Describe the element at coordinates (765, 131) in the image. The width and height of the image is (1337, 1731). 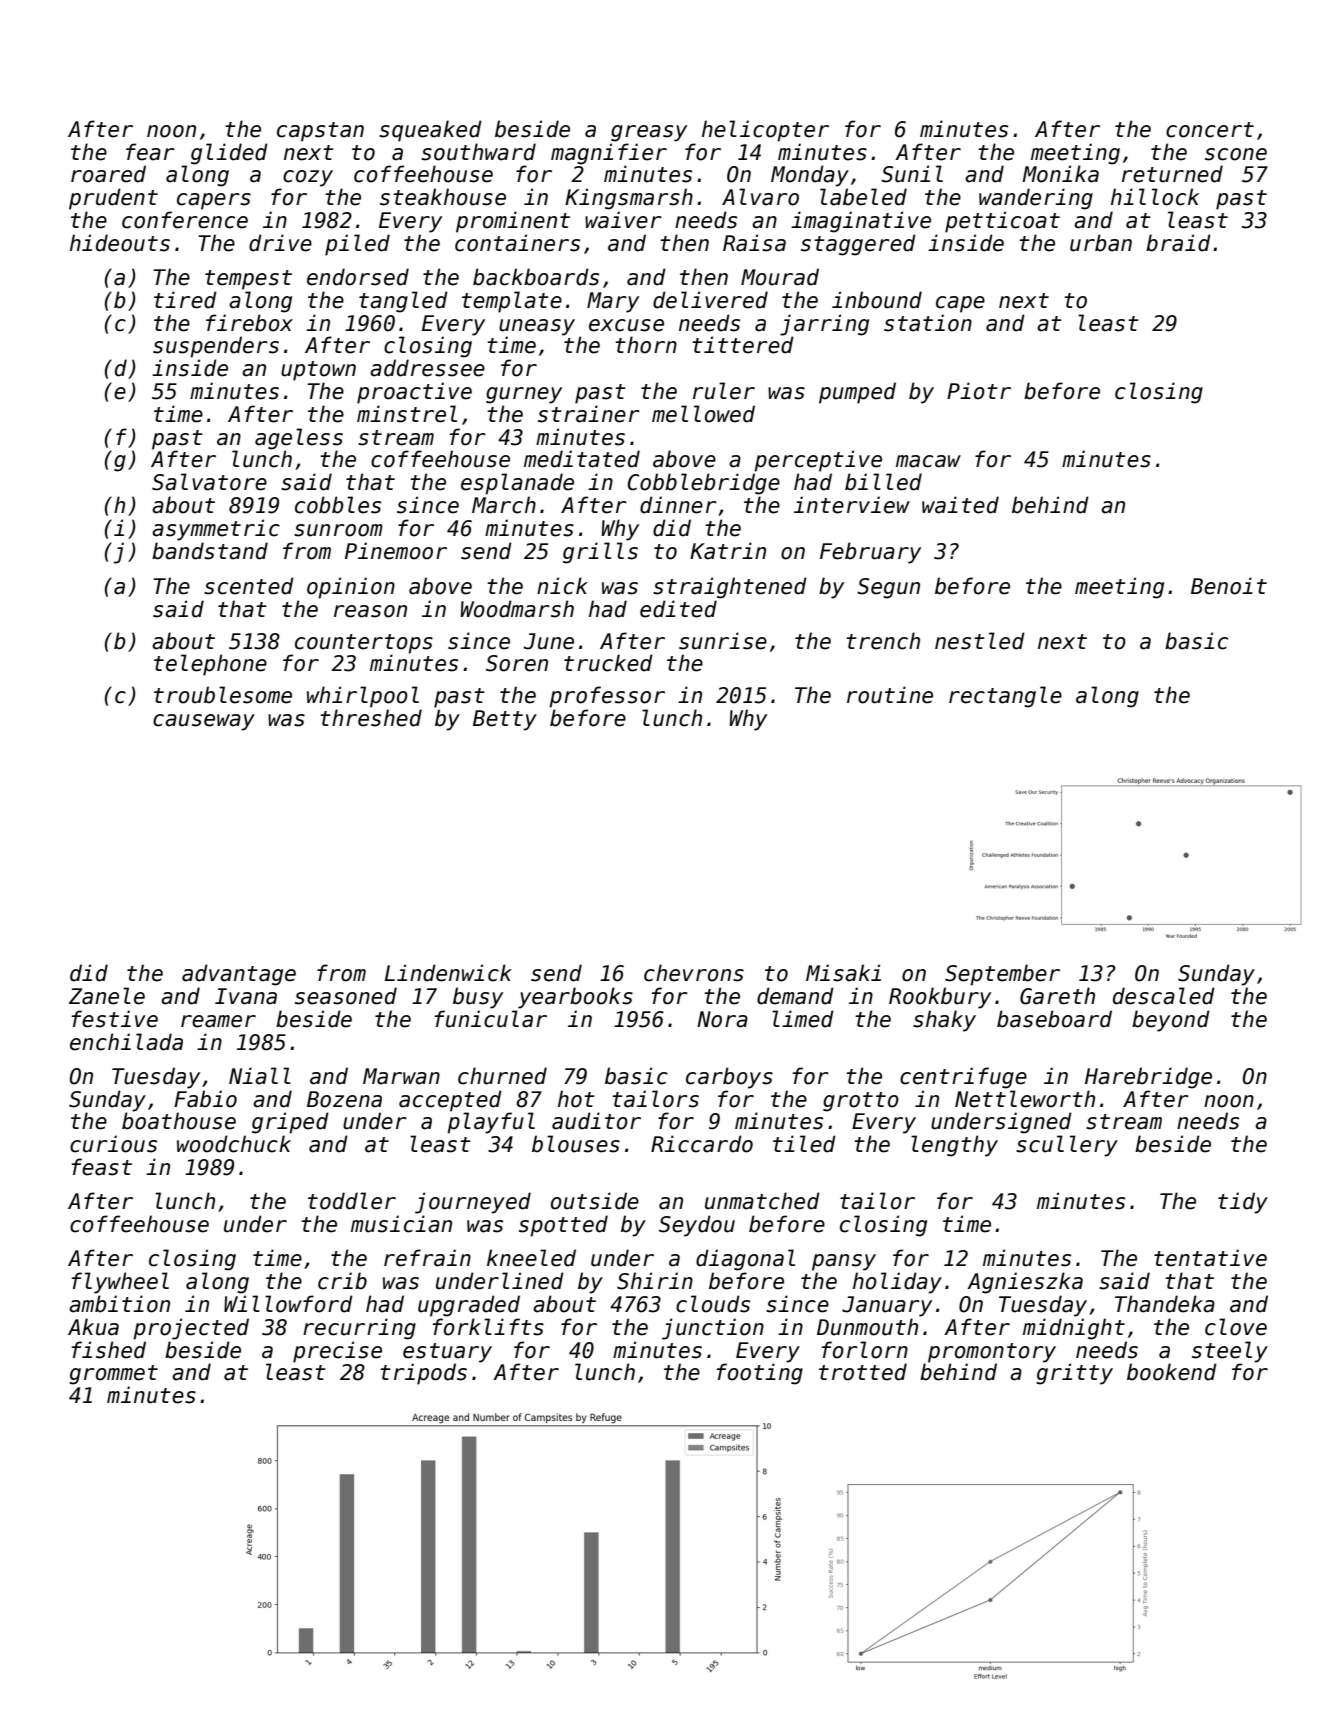
I see `helicopter` at that location.
